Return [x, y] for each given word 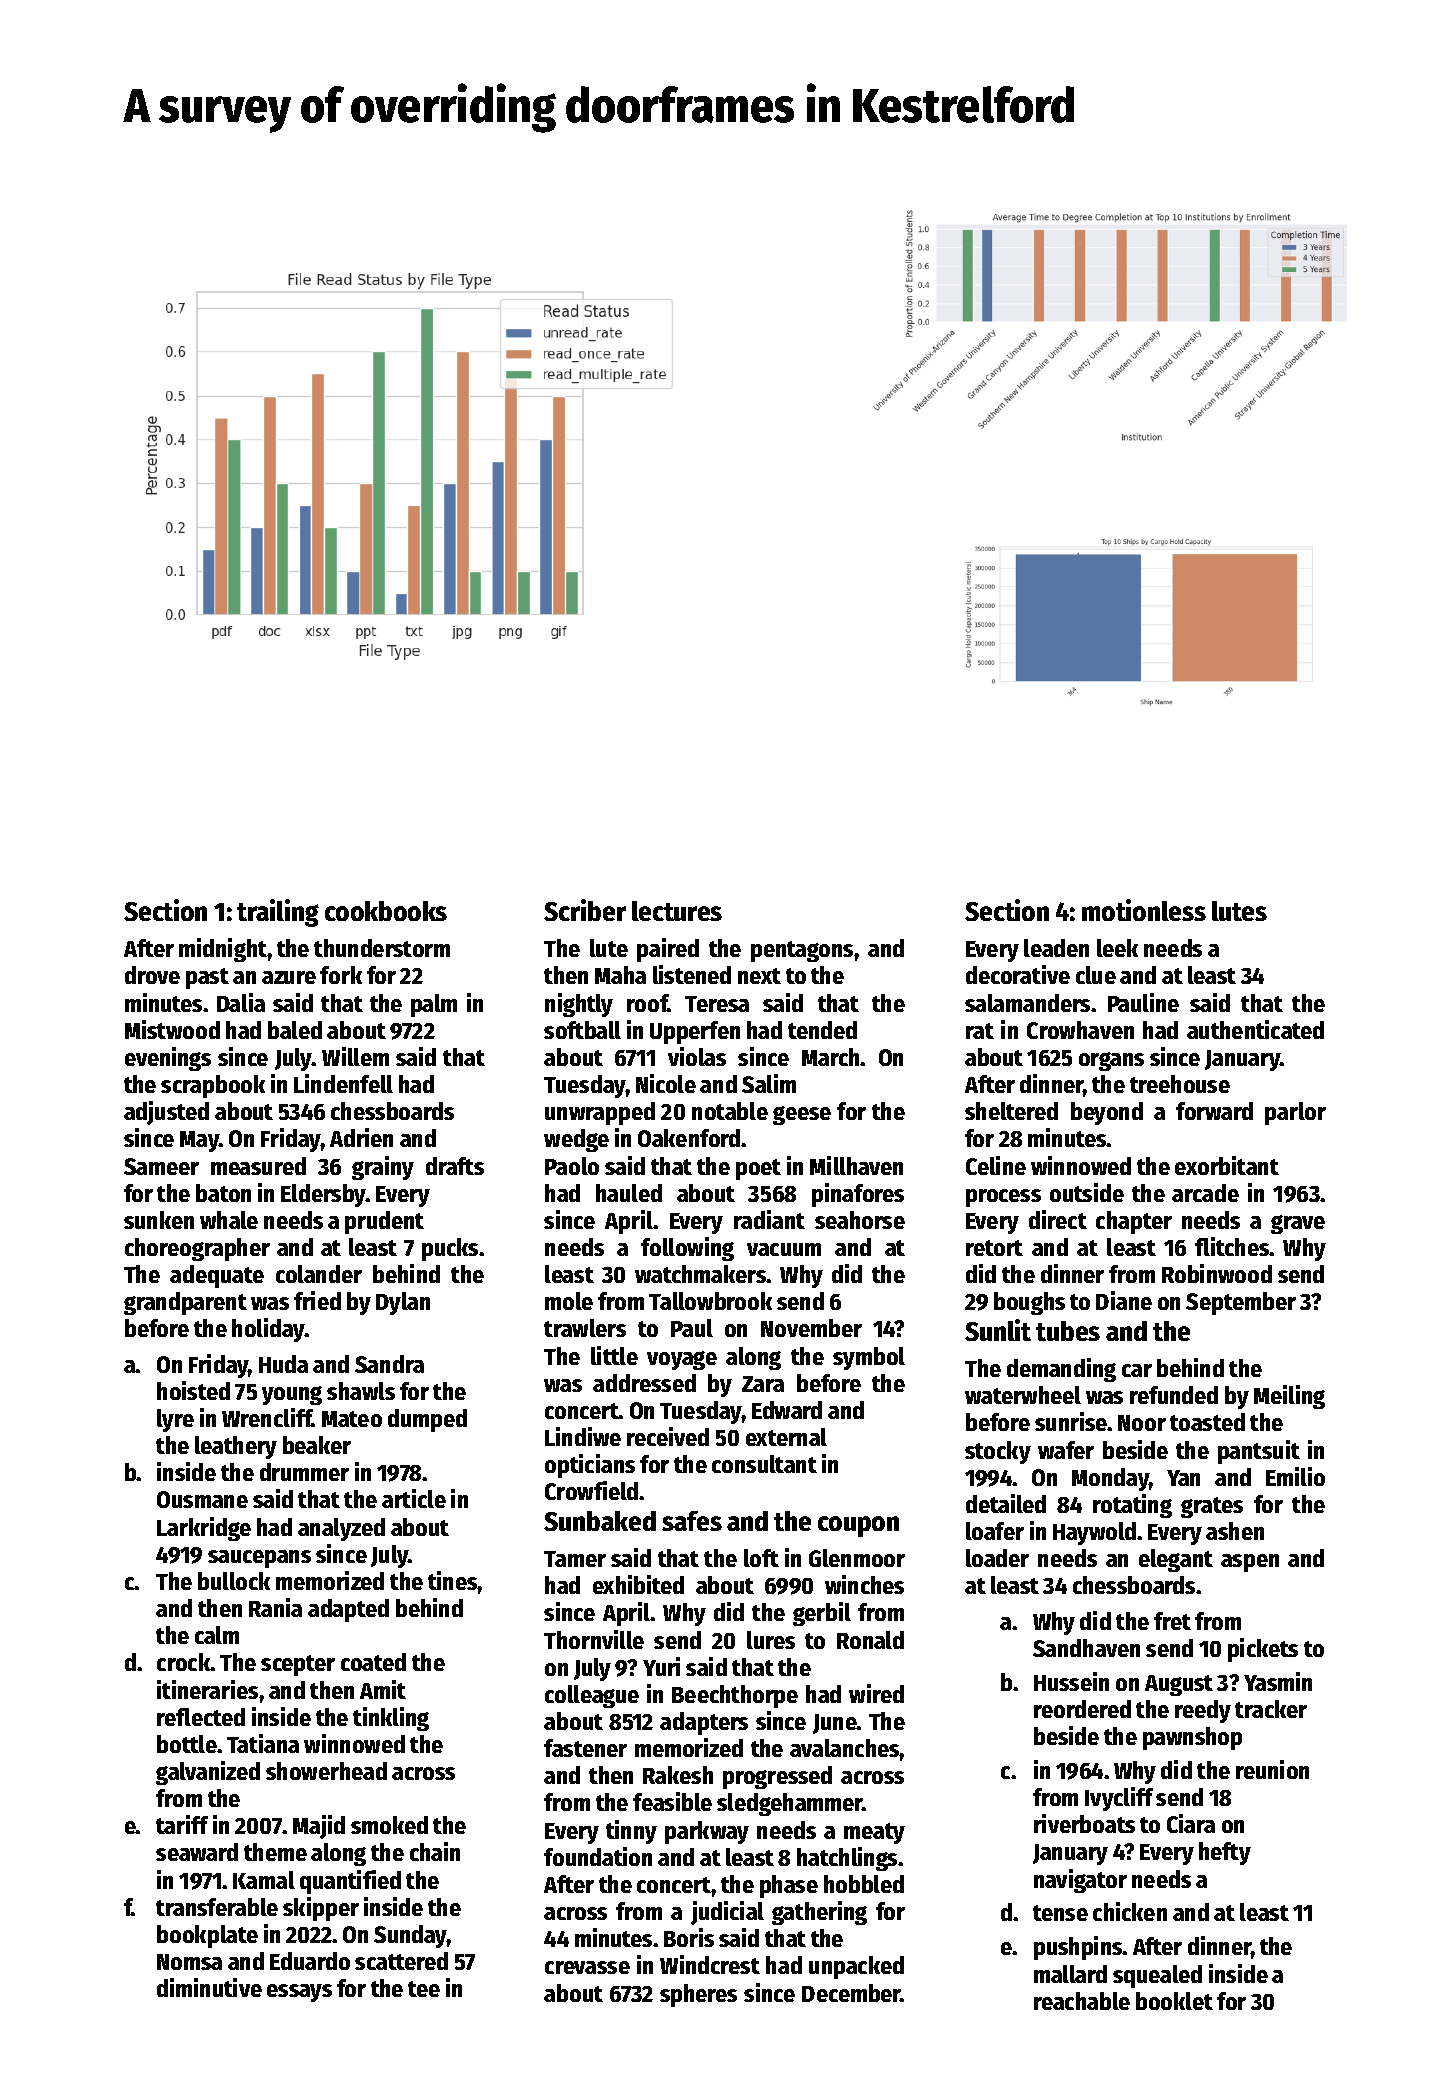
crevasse [587, 1967]
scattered [401, 1961]
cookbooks [386, 911]
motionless [1144, 910]
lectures [677, 911]
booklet [1174, 2001]
